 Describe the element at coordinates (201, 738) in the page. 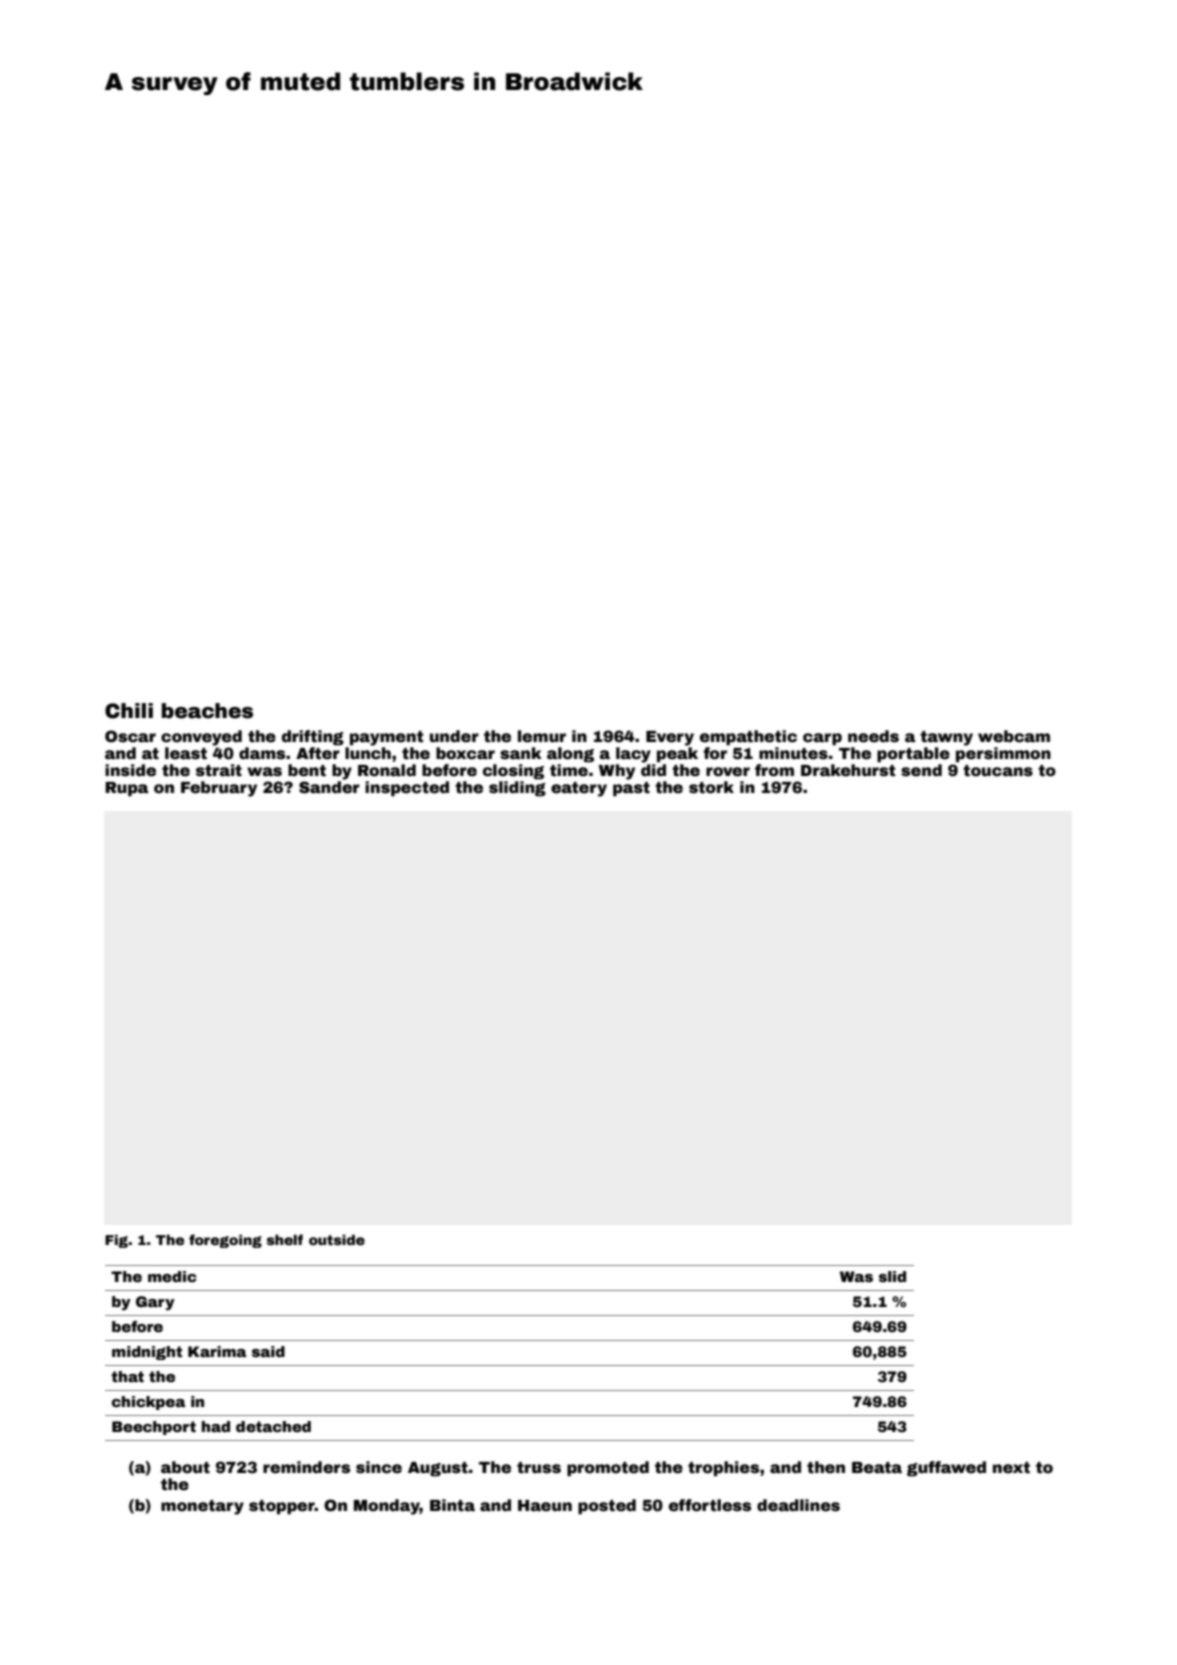

I see `conveyed` at that location.
